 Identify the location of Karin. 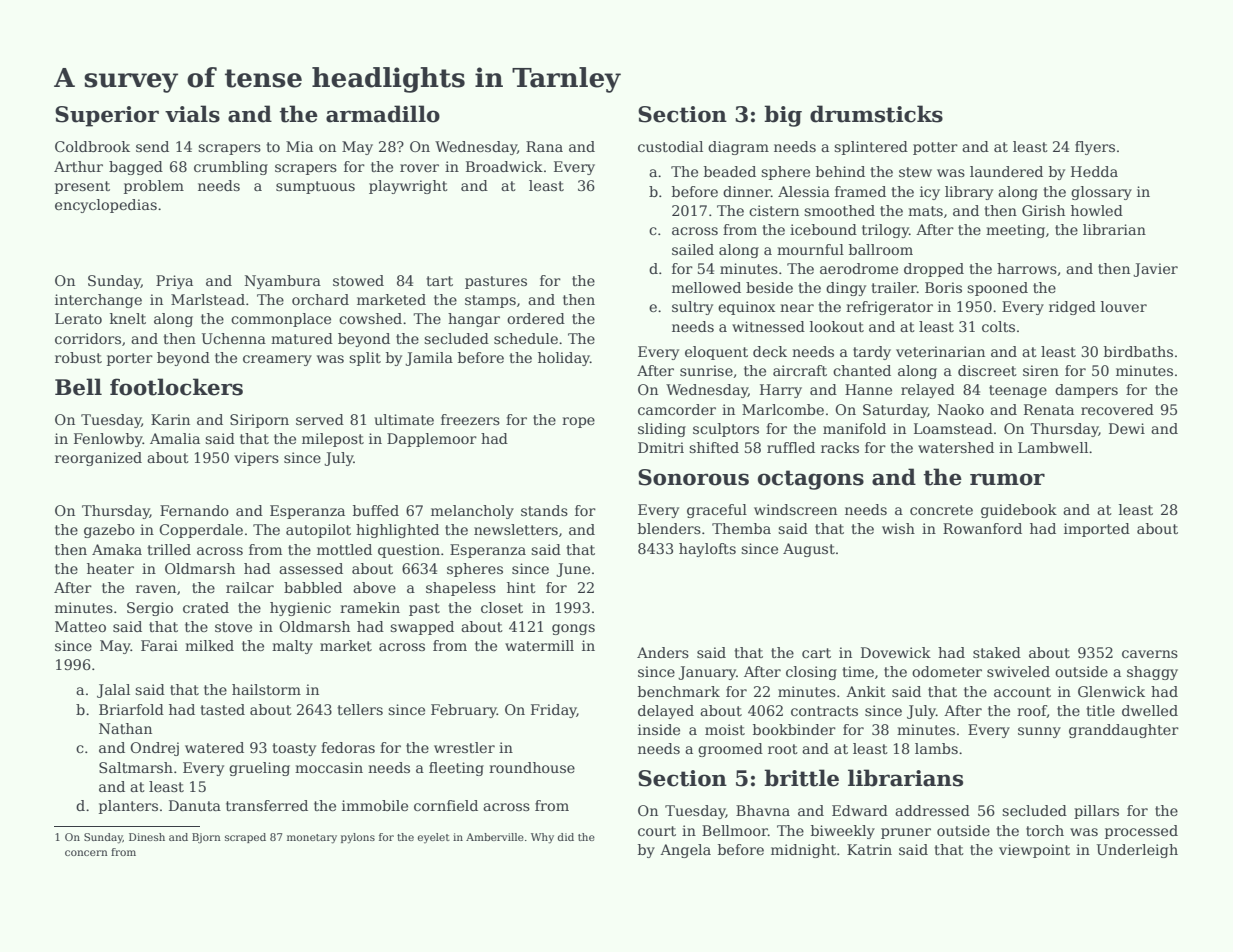
(170, 419).
